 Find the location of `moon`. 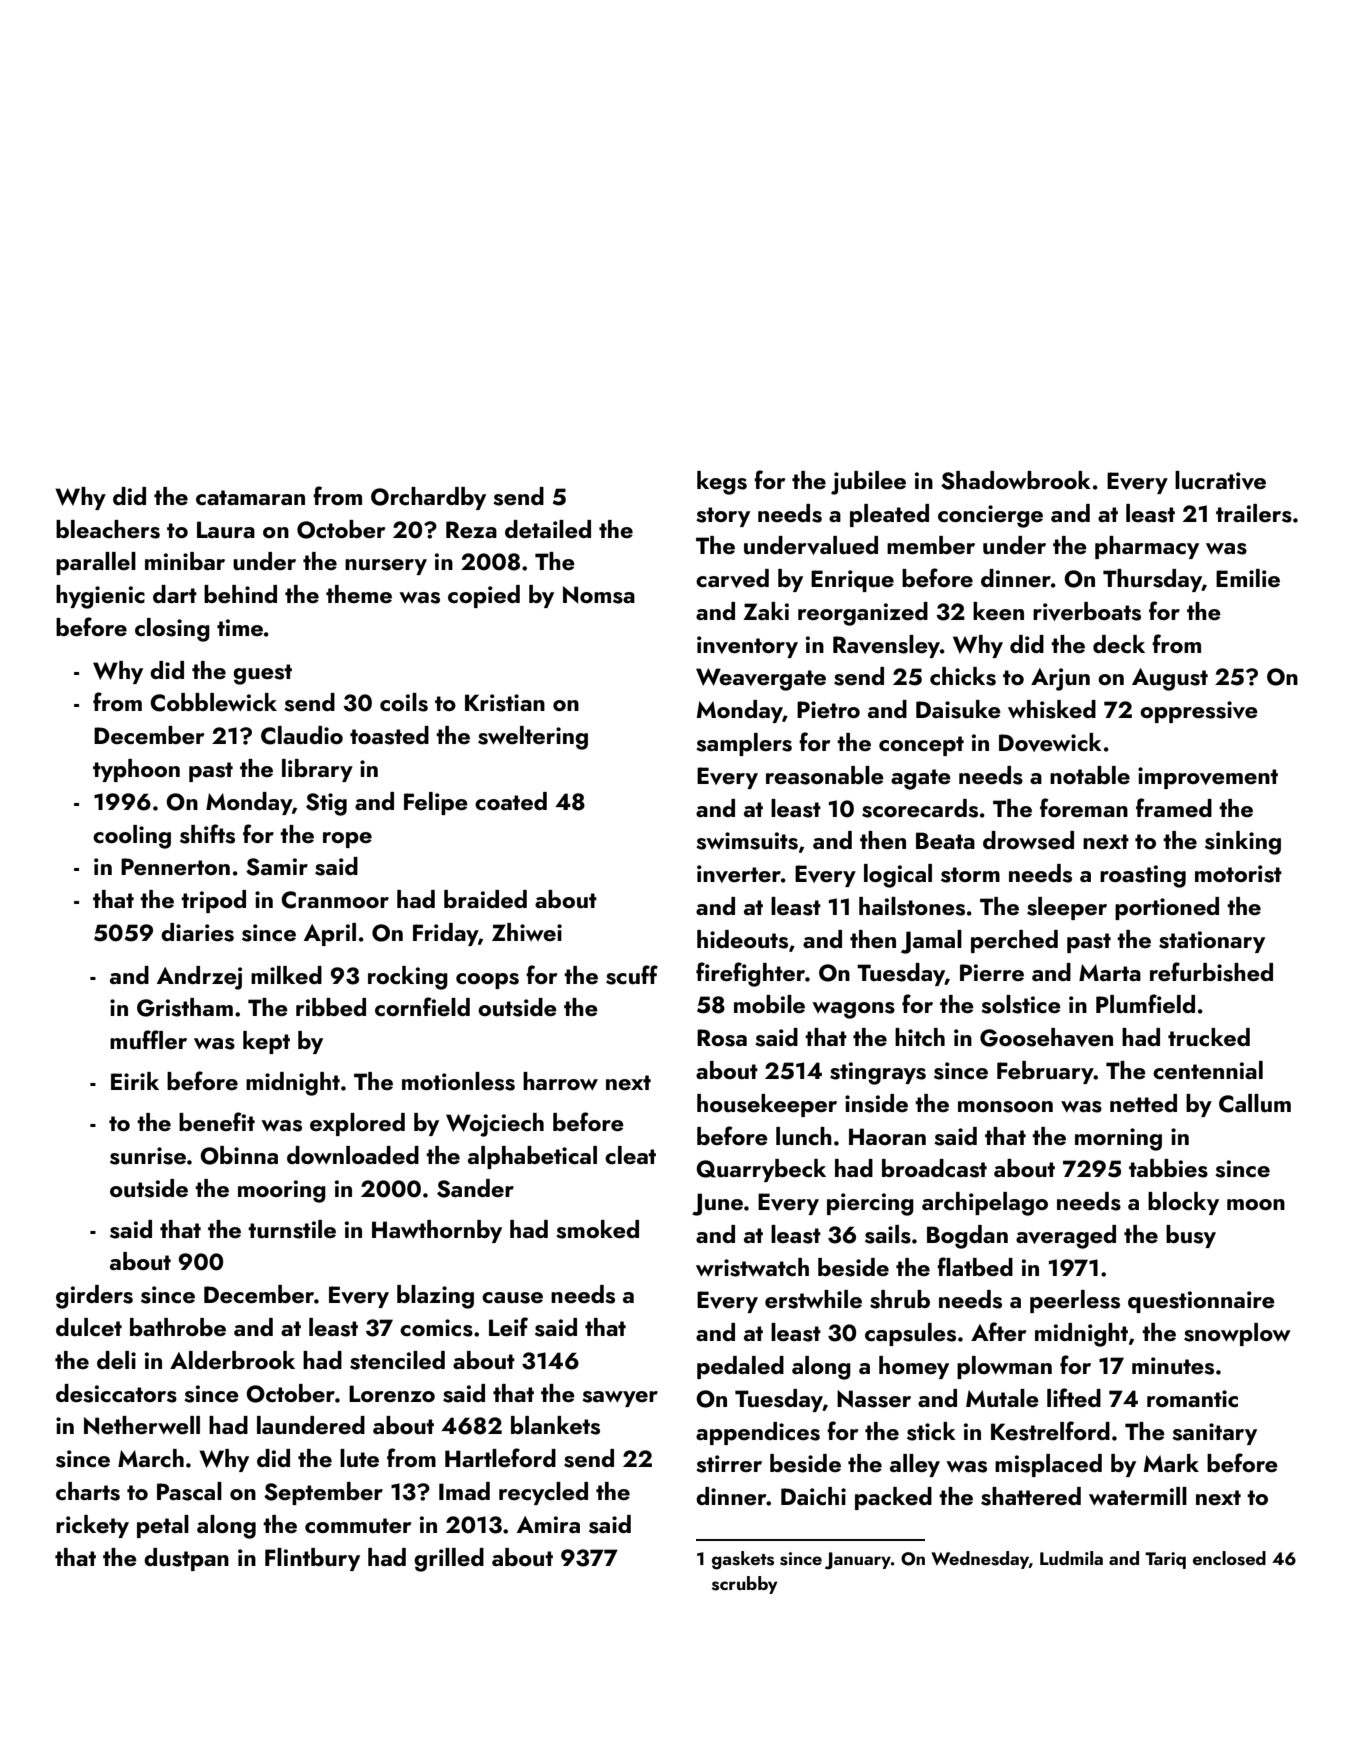

moon is located at coordinates (1256, 1204).
